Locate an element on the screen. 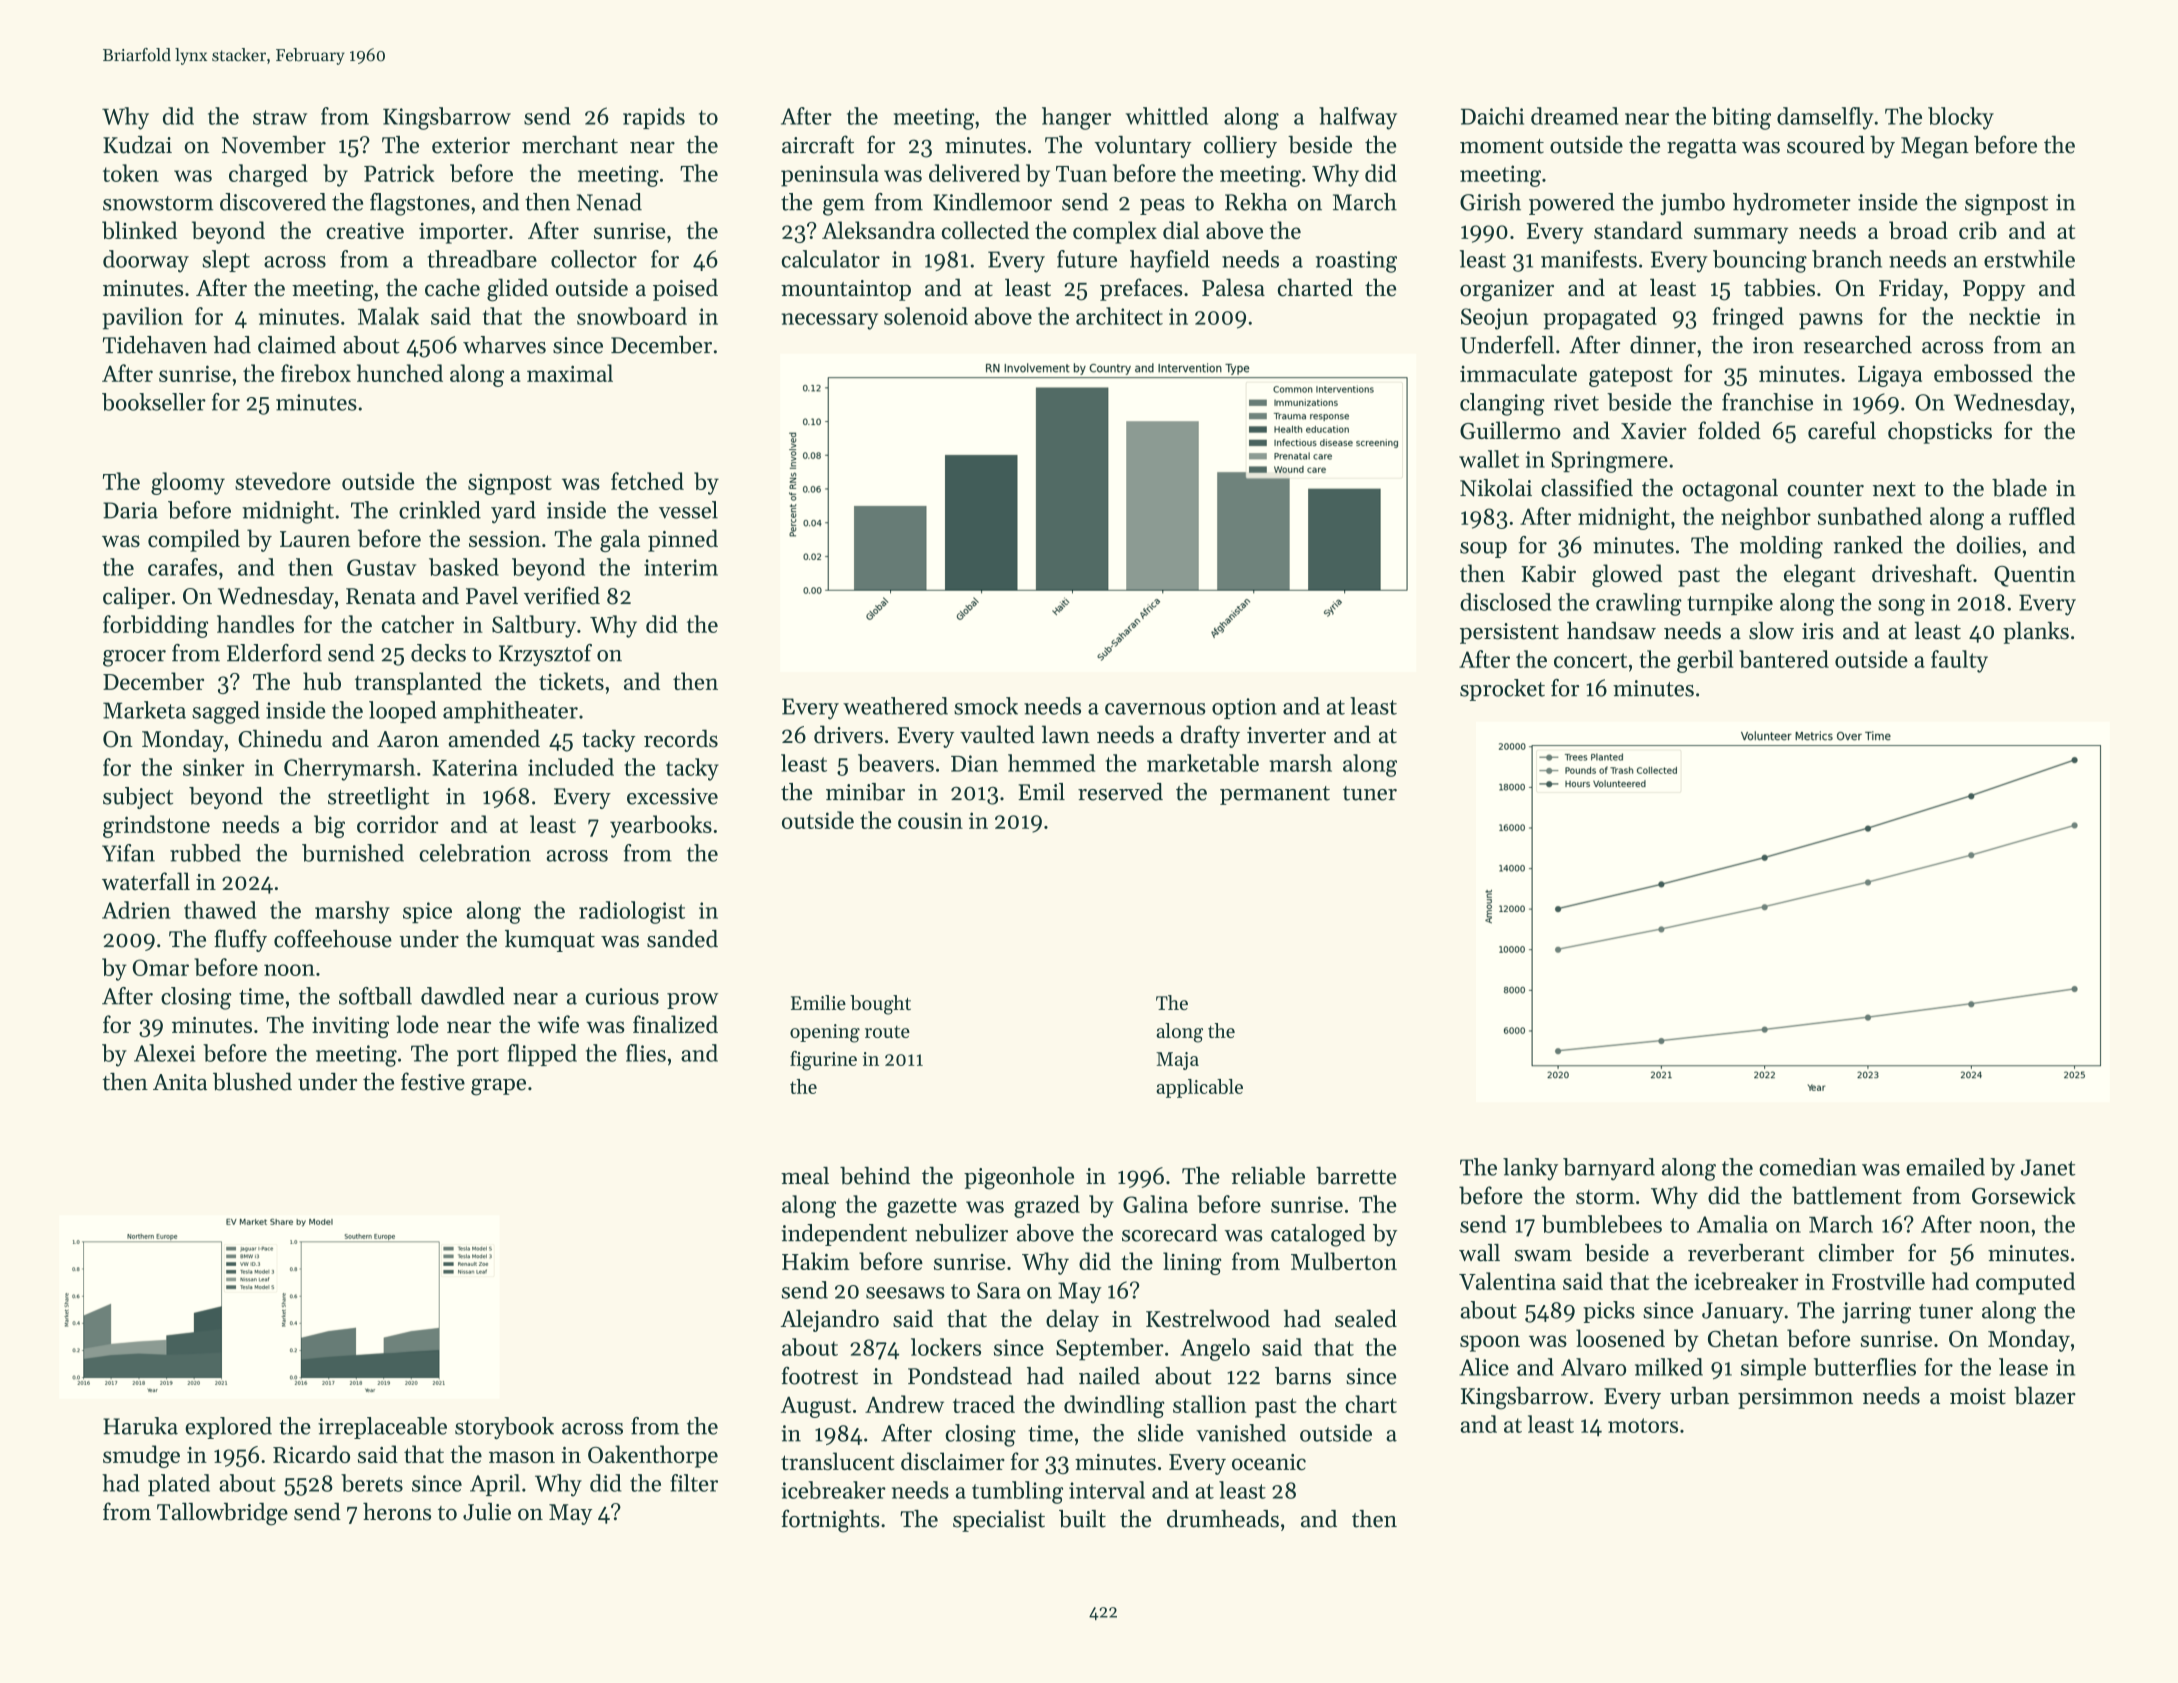 This screenshot has width=2178, height=1683. irreplaceable is located at coordinates (382, 1428).
